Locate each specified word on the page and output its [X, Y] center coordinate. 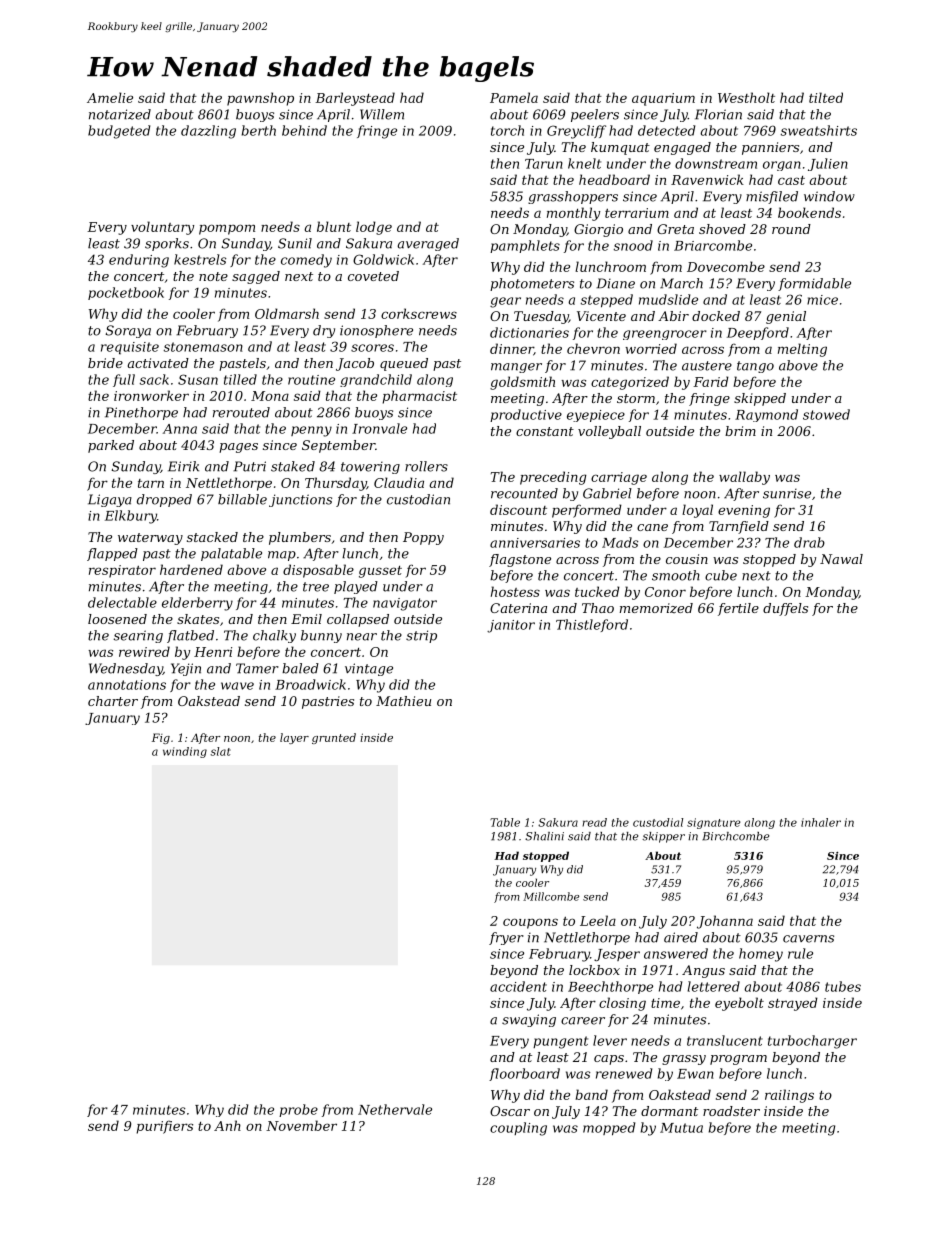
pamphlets [525, 246]
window [829, 196]
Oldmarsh [287, 313]
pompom [227, 229]
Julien [828, 164]
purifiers [165, 1127]
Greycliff [576, 132]
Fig [161, 738]
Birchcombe [735, 836]
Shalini [544, 836]
